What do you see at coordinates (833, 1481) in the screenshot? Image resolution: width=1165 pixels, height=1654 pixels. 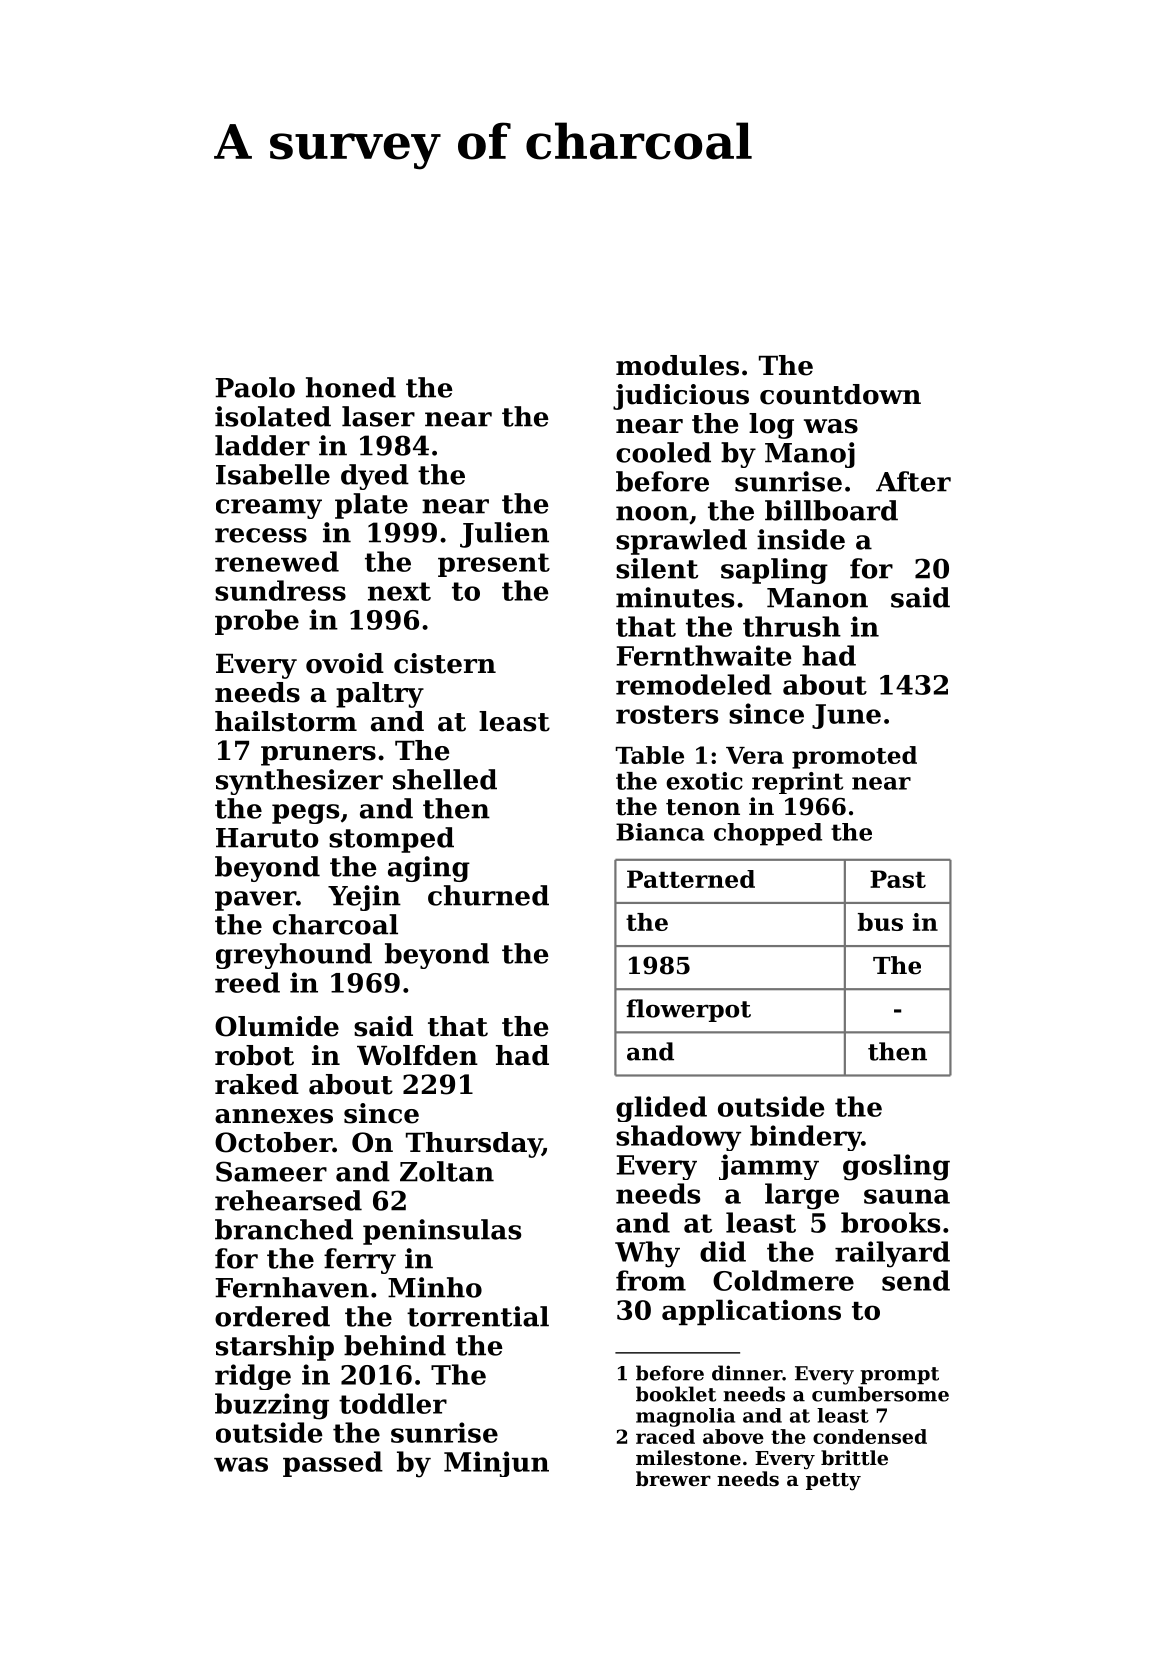 I see `petty` at bounding box center [833, 1481].
